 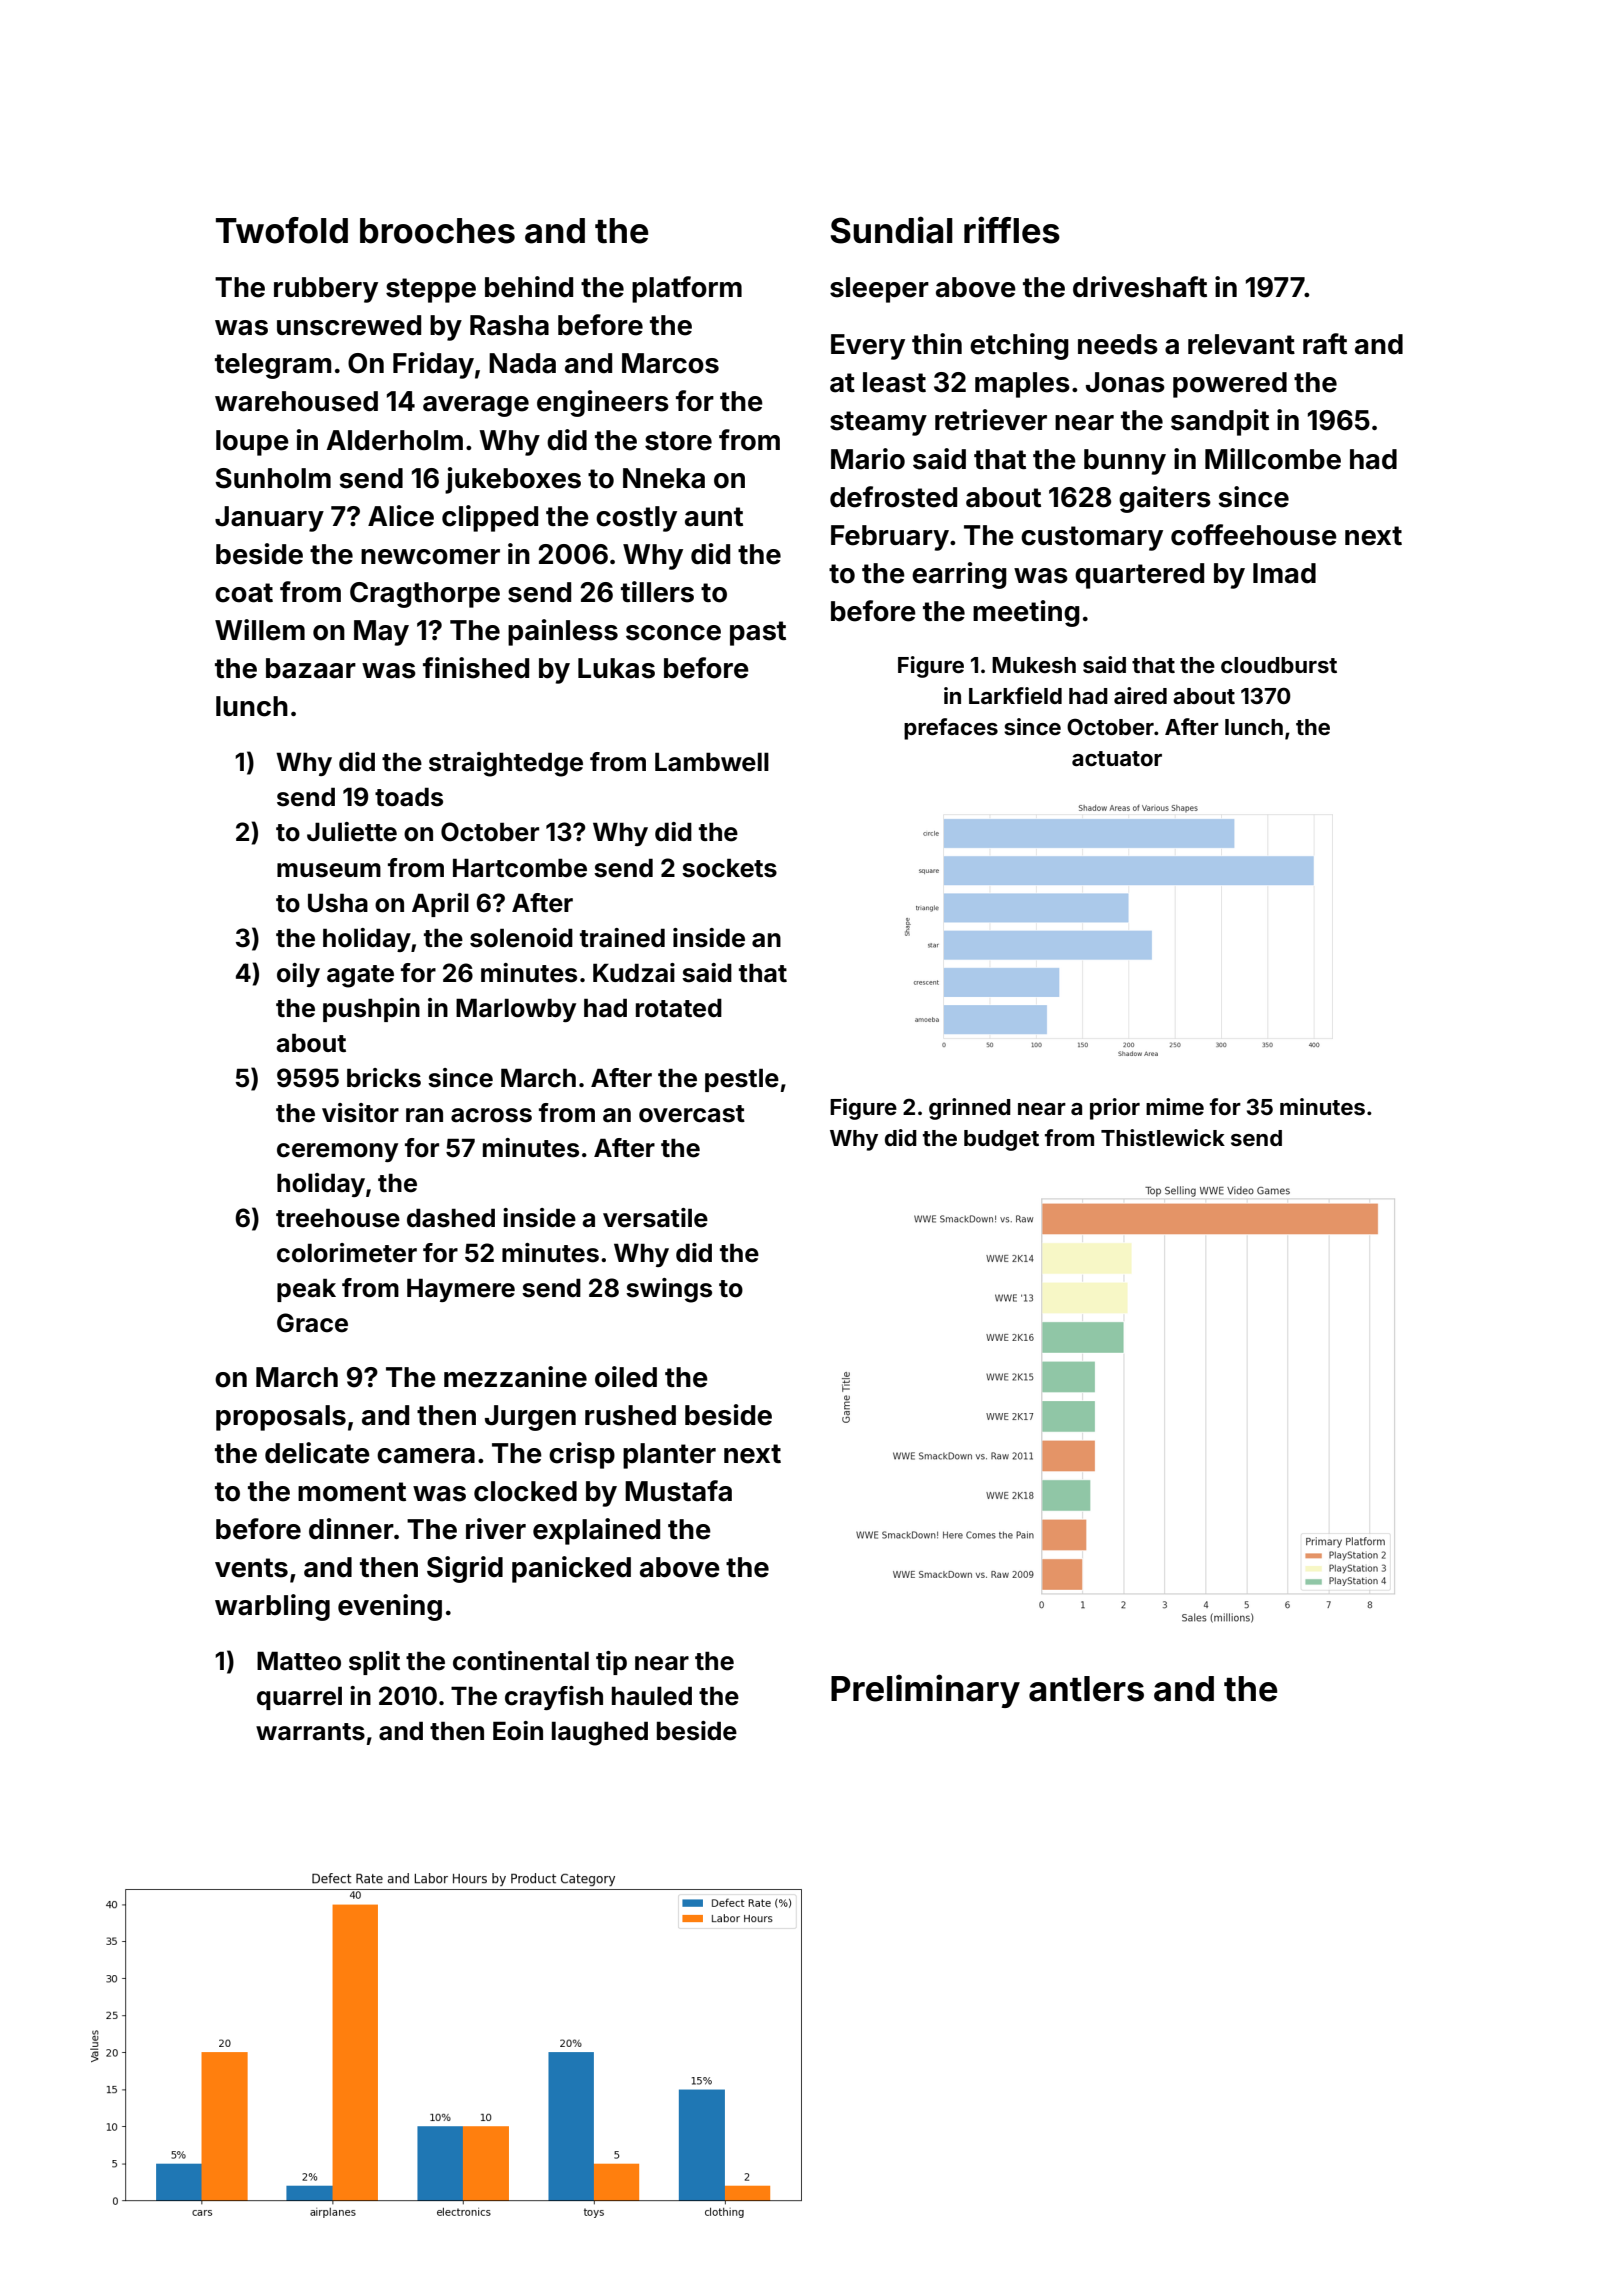 What do you see at coordinates (518, 1731) in the image?
I see `Eoin` at bounding box center [518, 1731].
